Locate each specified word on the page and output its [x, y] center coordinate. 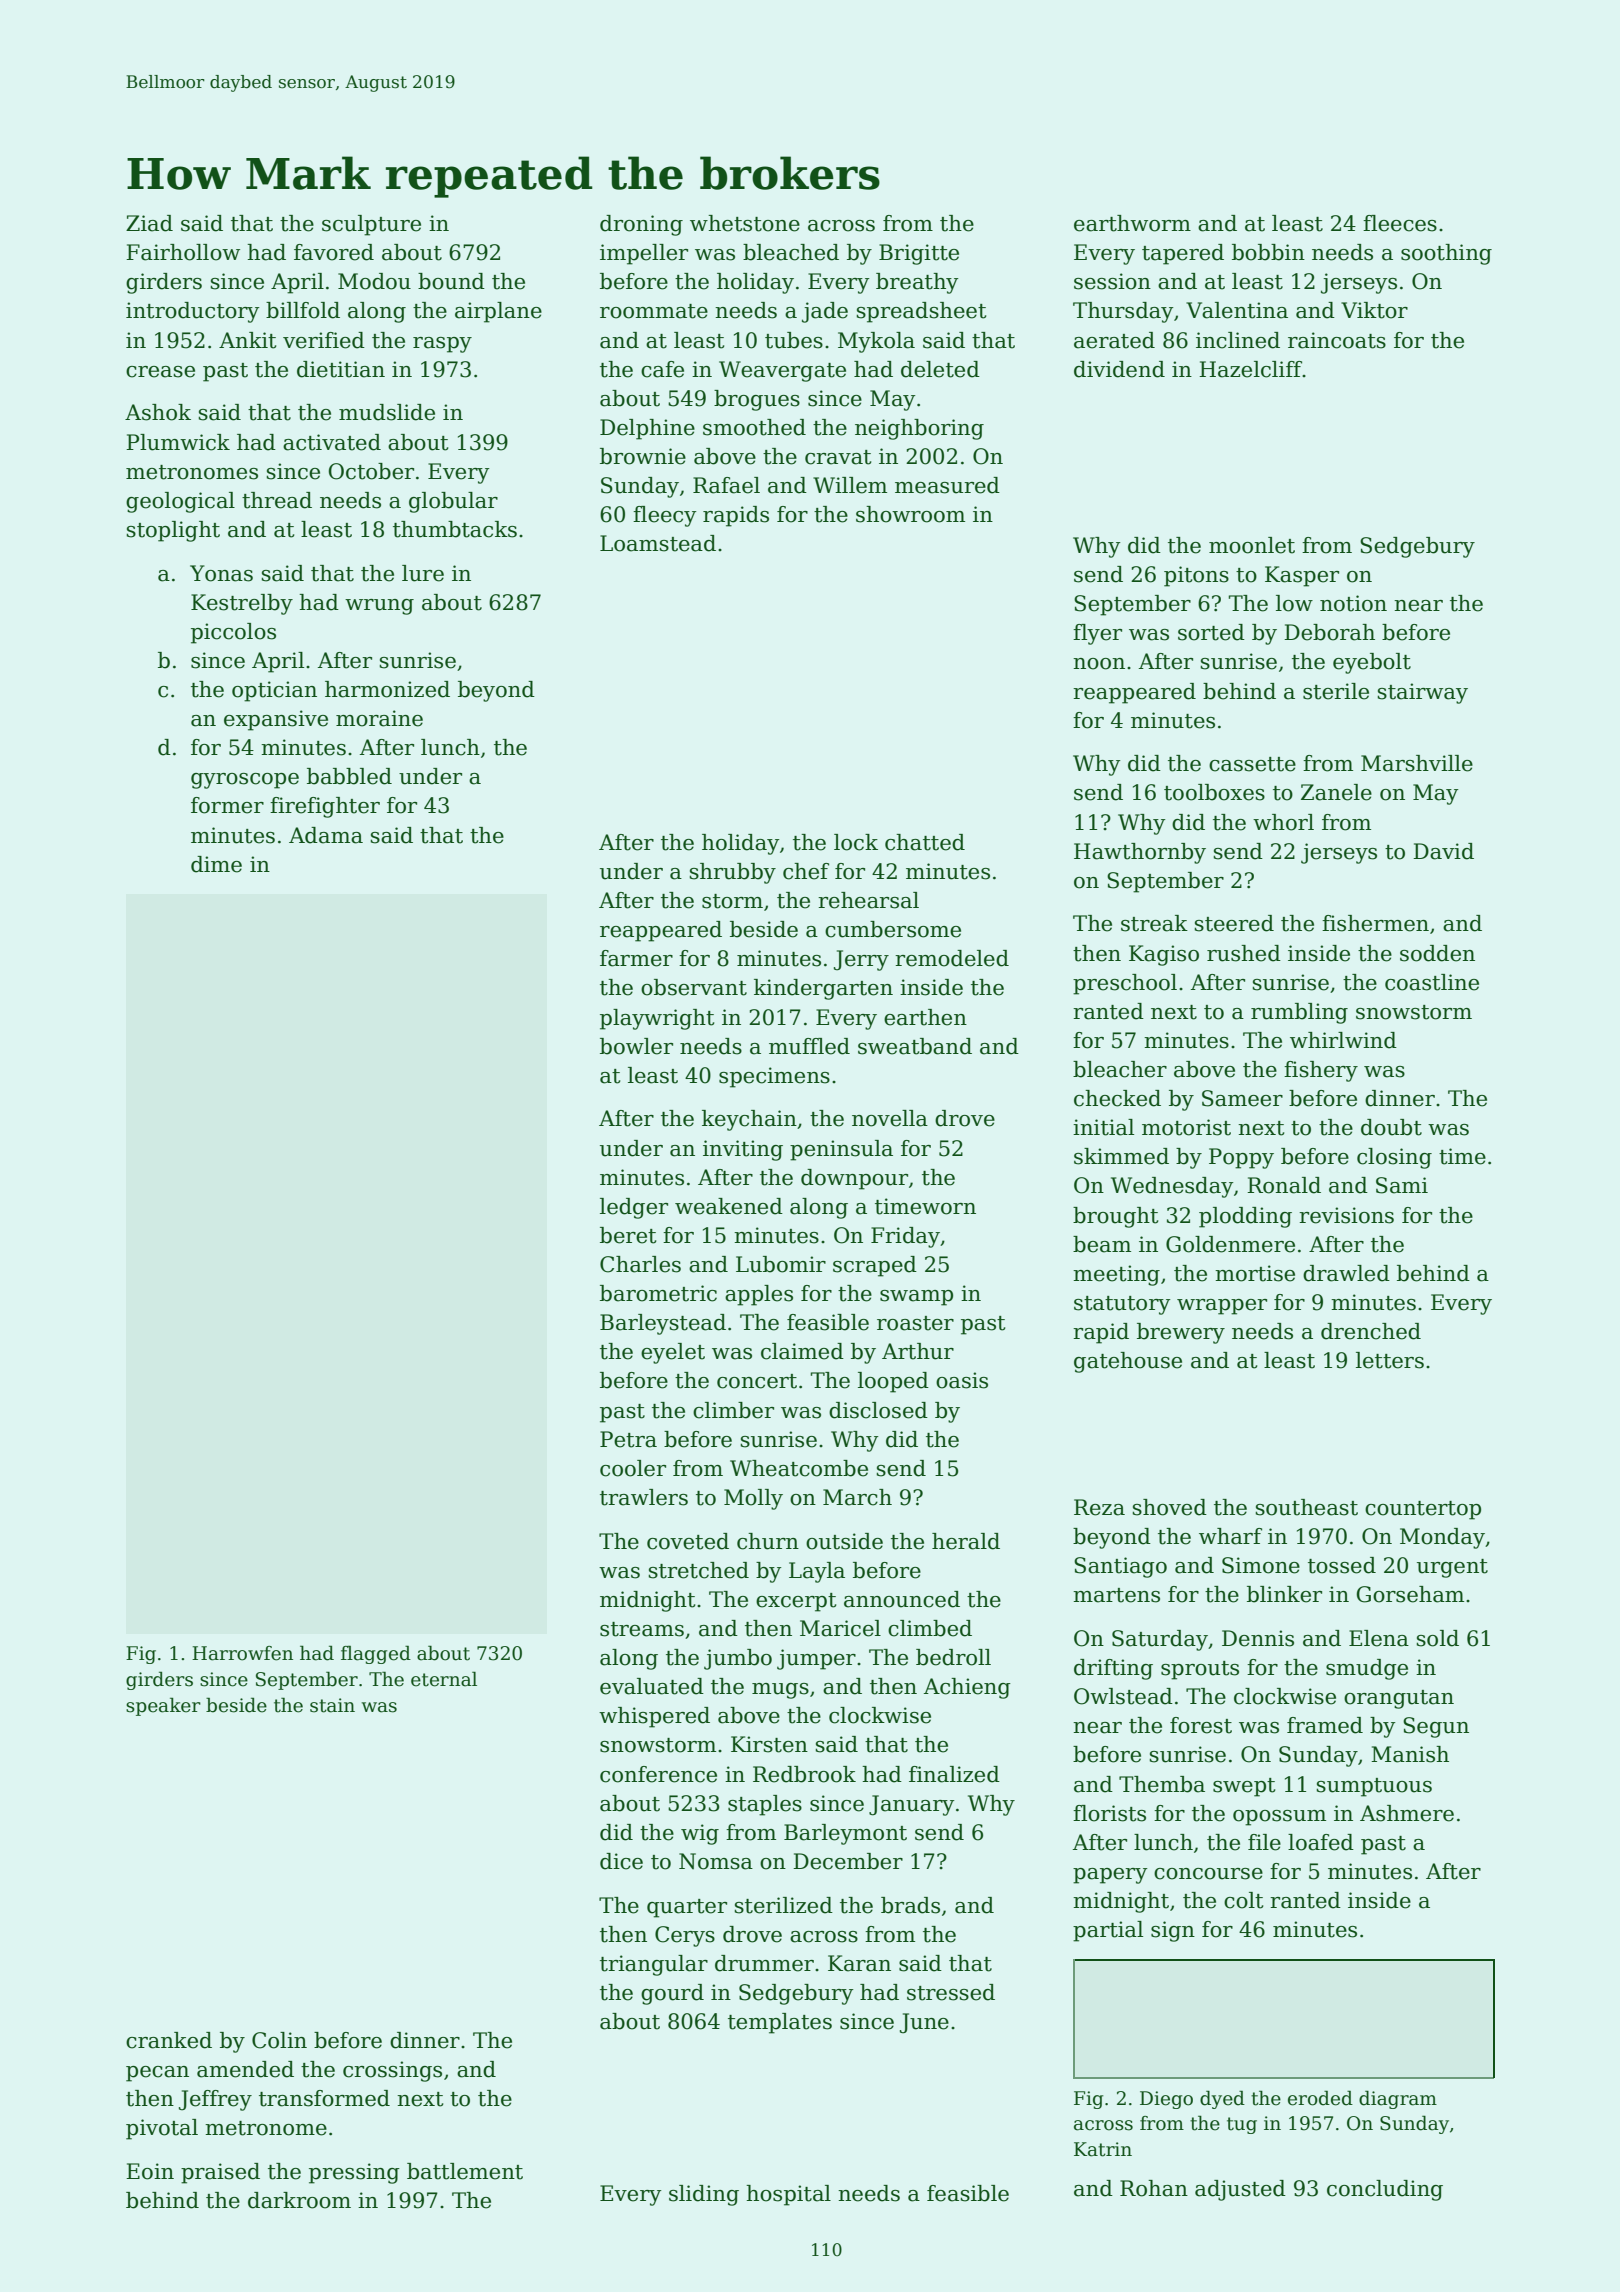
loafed [1321, 1842]
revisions [1346, 1215]
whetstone [745, 223]
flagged [376, 1654]
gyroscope [245, 781]
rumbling [1299, 1013]
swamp [916, 1298]
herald [966, 1541]
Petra [628, 1439]
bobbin [1268, 252]
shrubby [733, 873]
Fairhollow [183, 252]
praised [220, 2173]
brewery [1181, 1333]
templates [780, 2023]
